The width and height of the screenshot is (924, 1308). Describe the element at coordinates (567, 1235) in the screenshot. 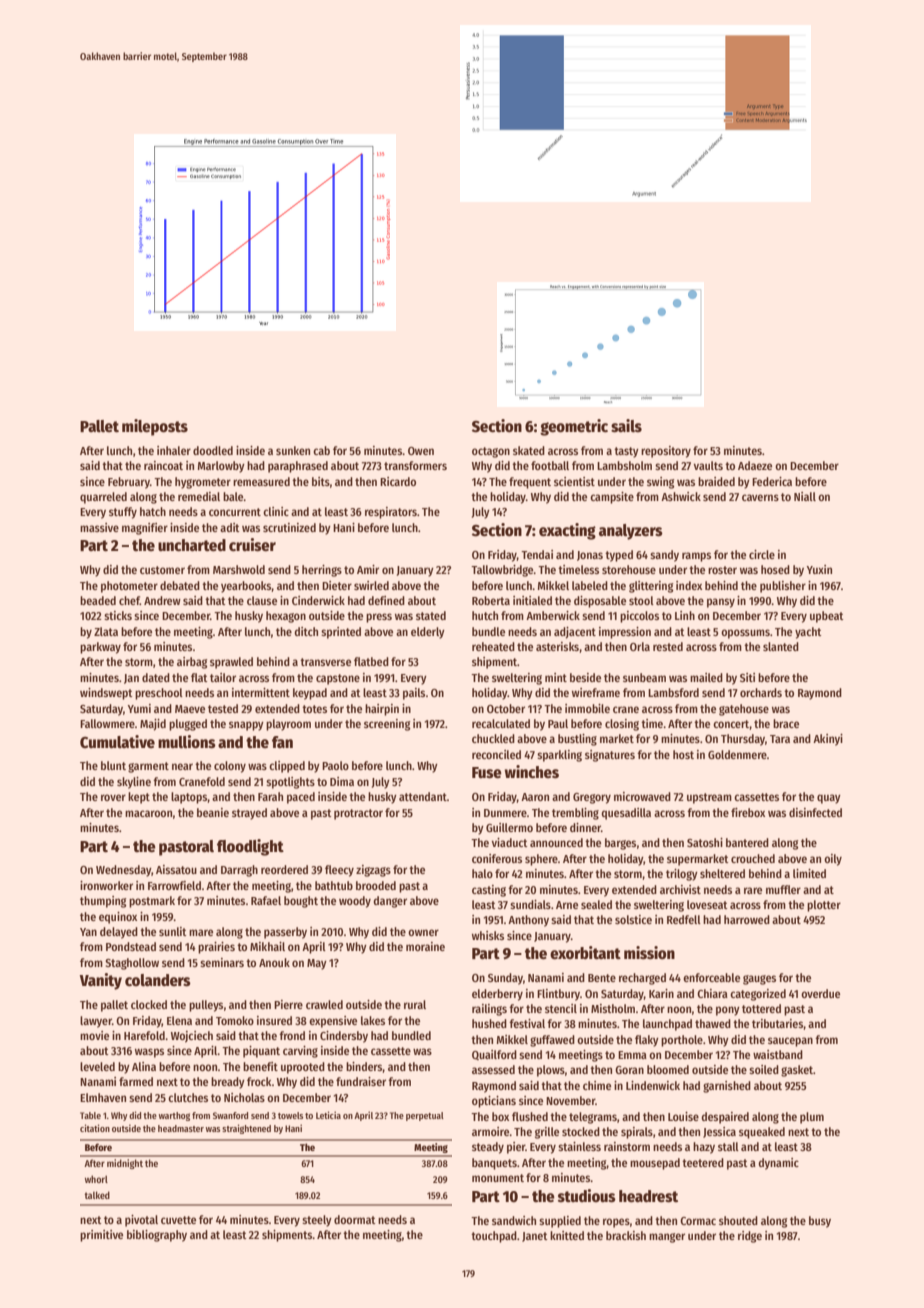

I see `knitted` at that location.
